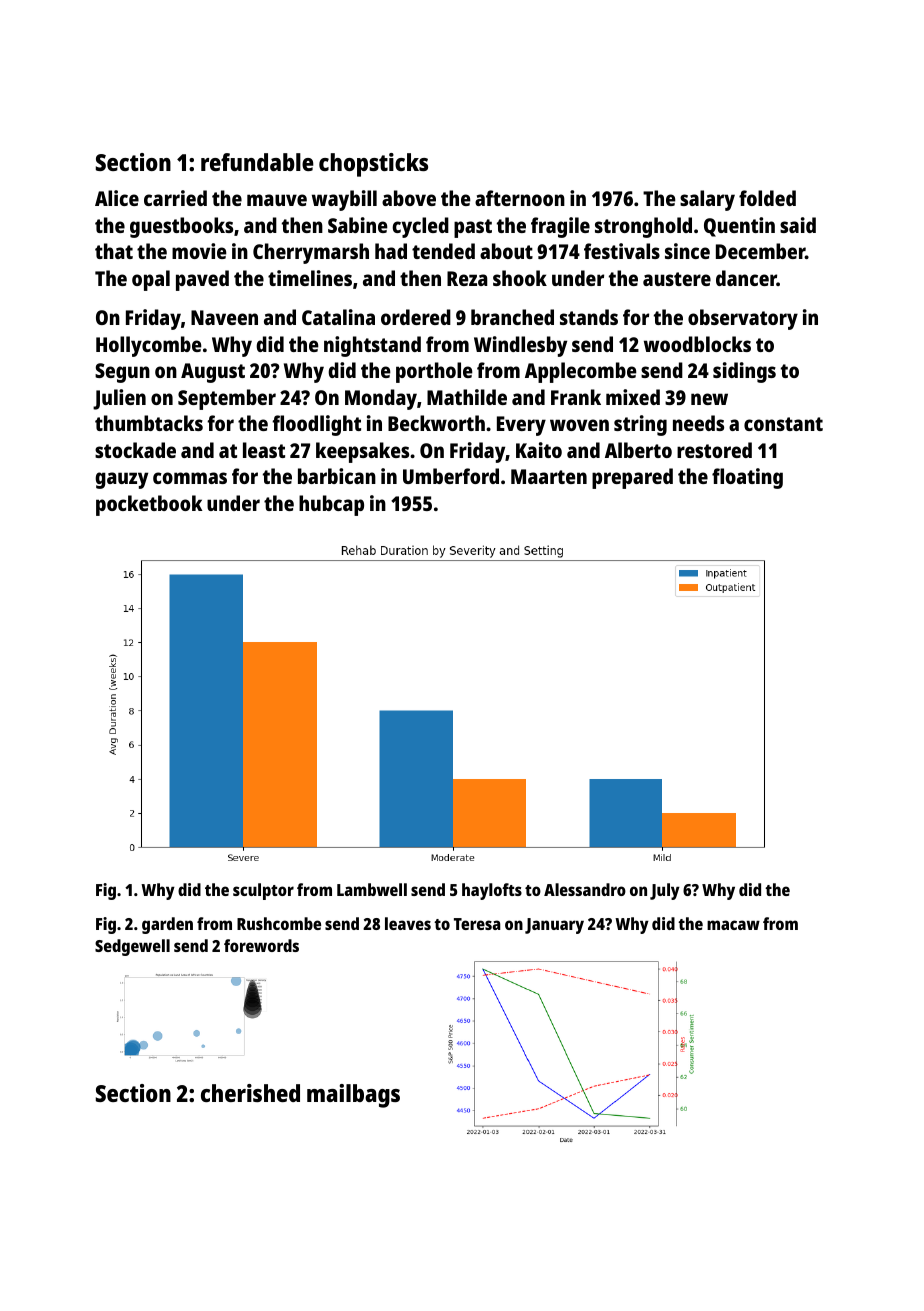 This page has width=924, height=1311. I want to click on prepared, so click(632, 478).
